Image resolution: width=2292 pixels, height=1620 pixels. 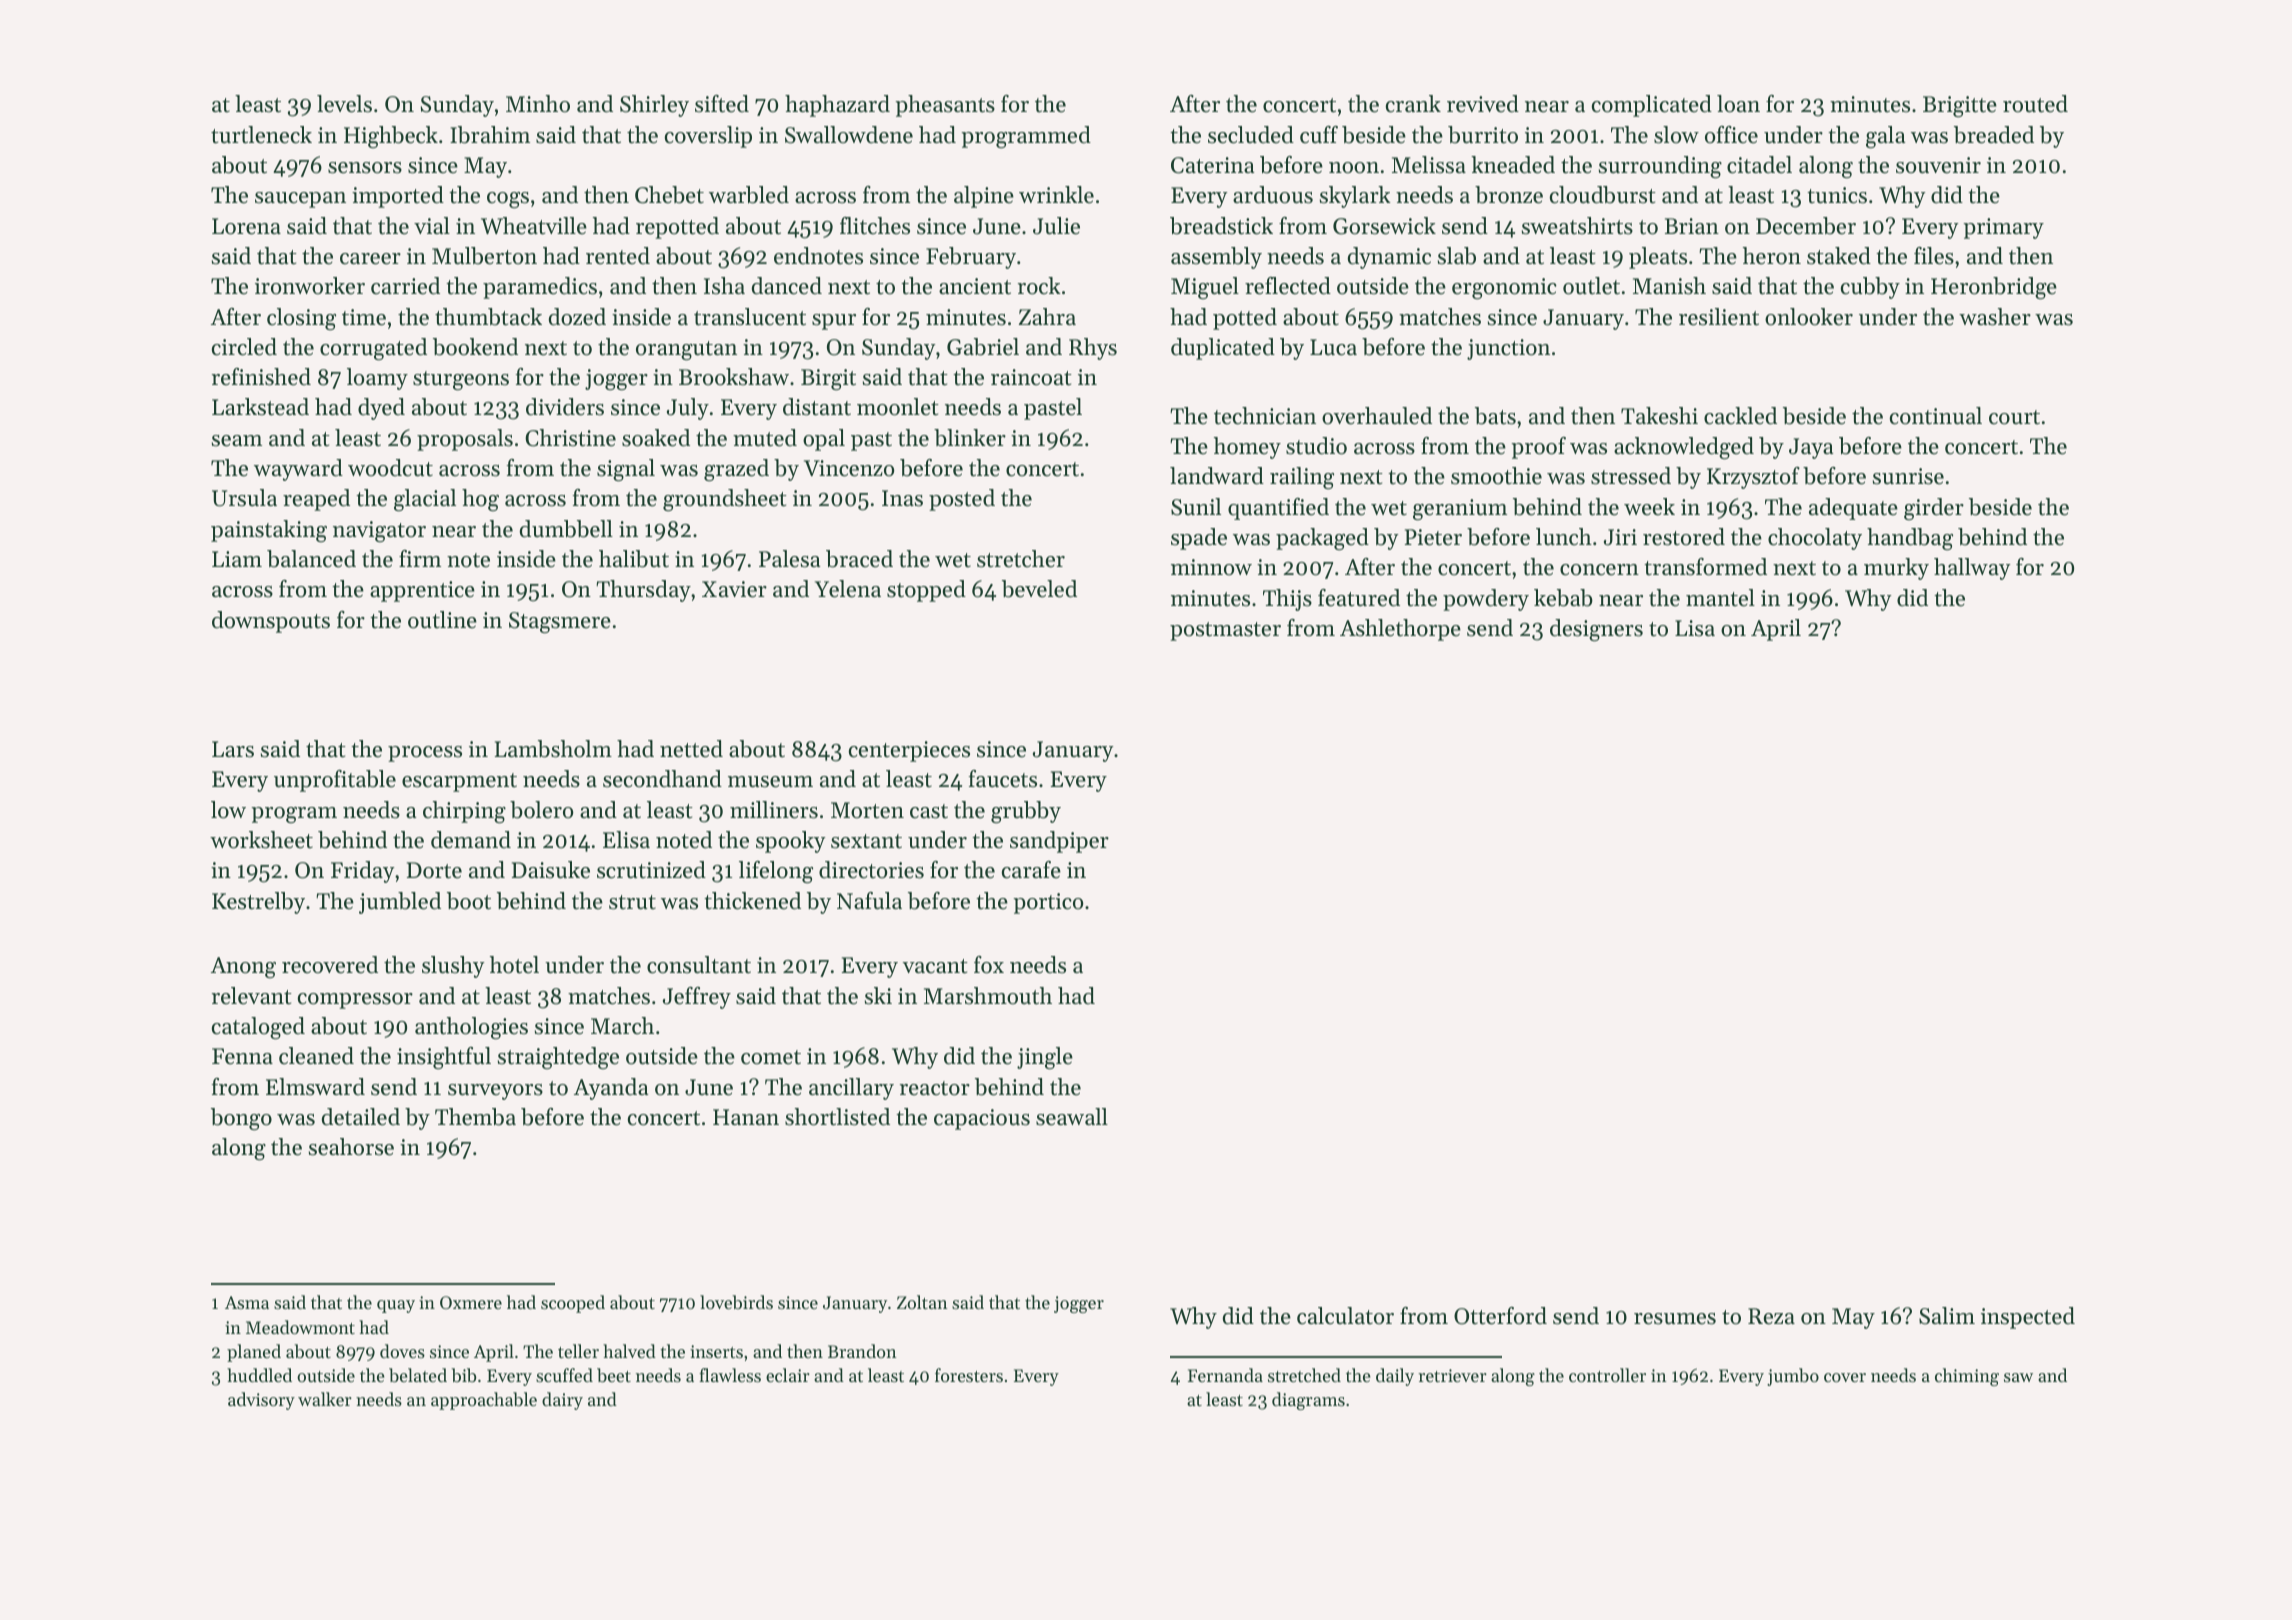 What do you see at coordinates (1072, 1117) in the document?
I see `seawall` at bounding box center [1072, 1117].
